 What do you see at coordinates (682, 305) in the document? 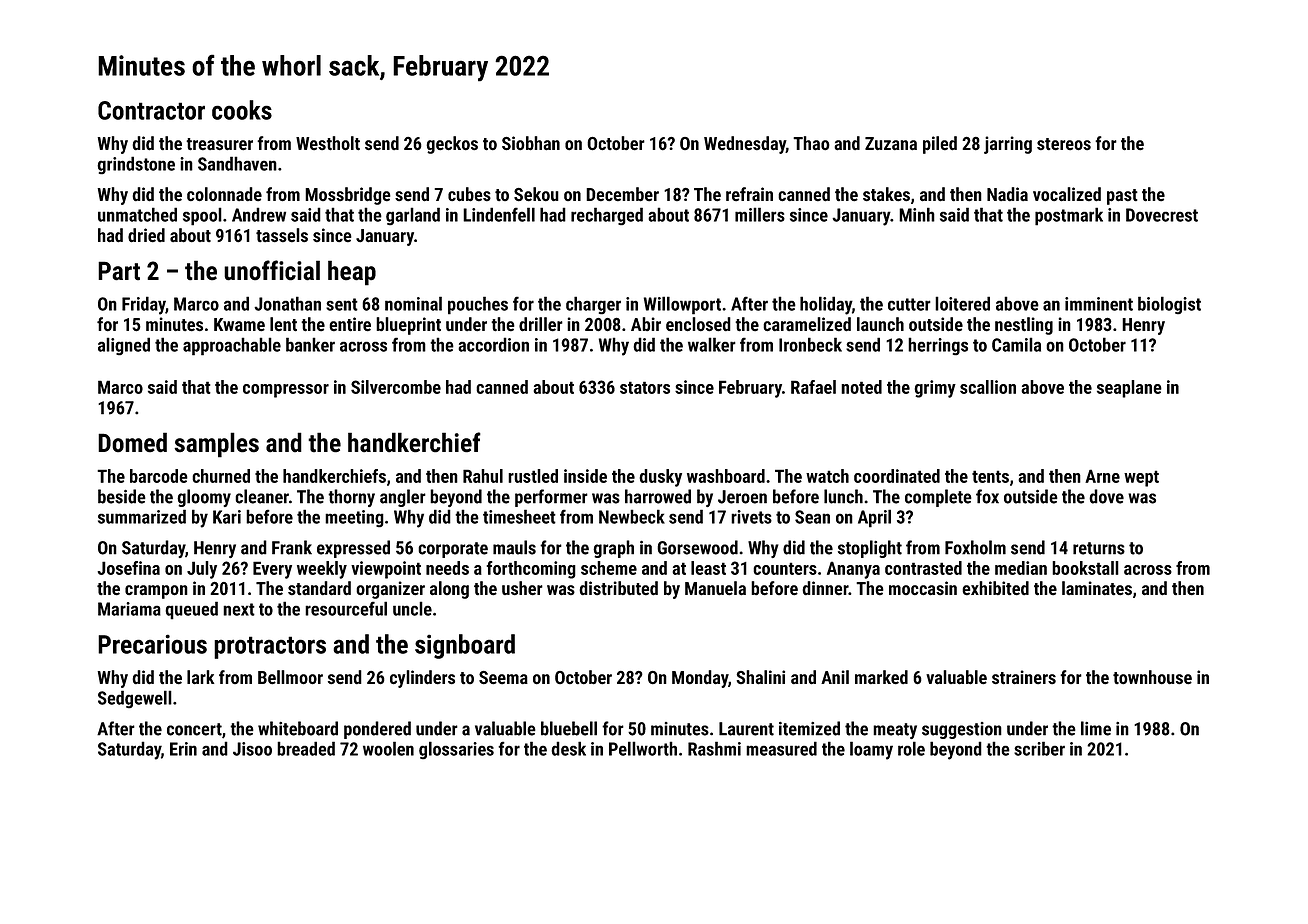
I see `Willowport` at bounding box center [682, 305].
